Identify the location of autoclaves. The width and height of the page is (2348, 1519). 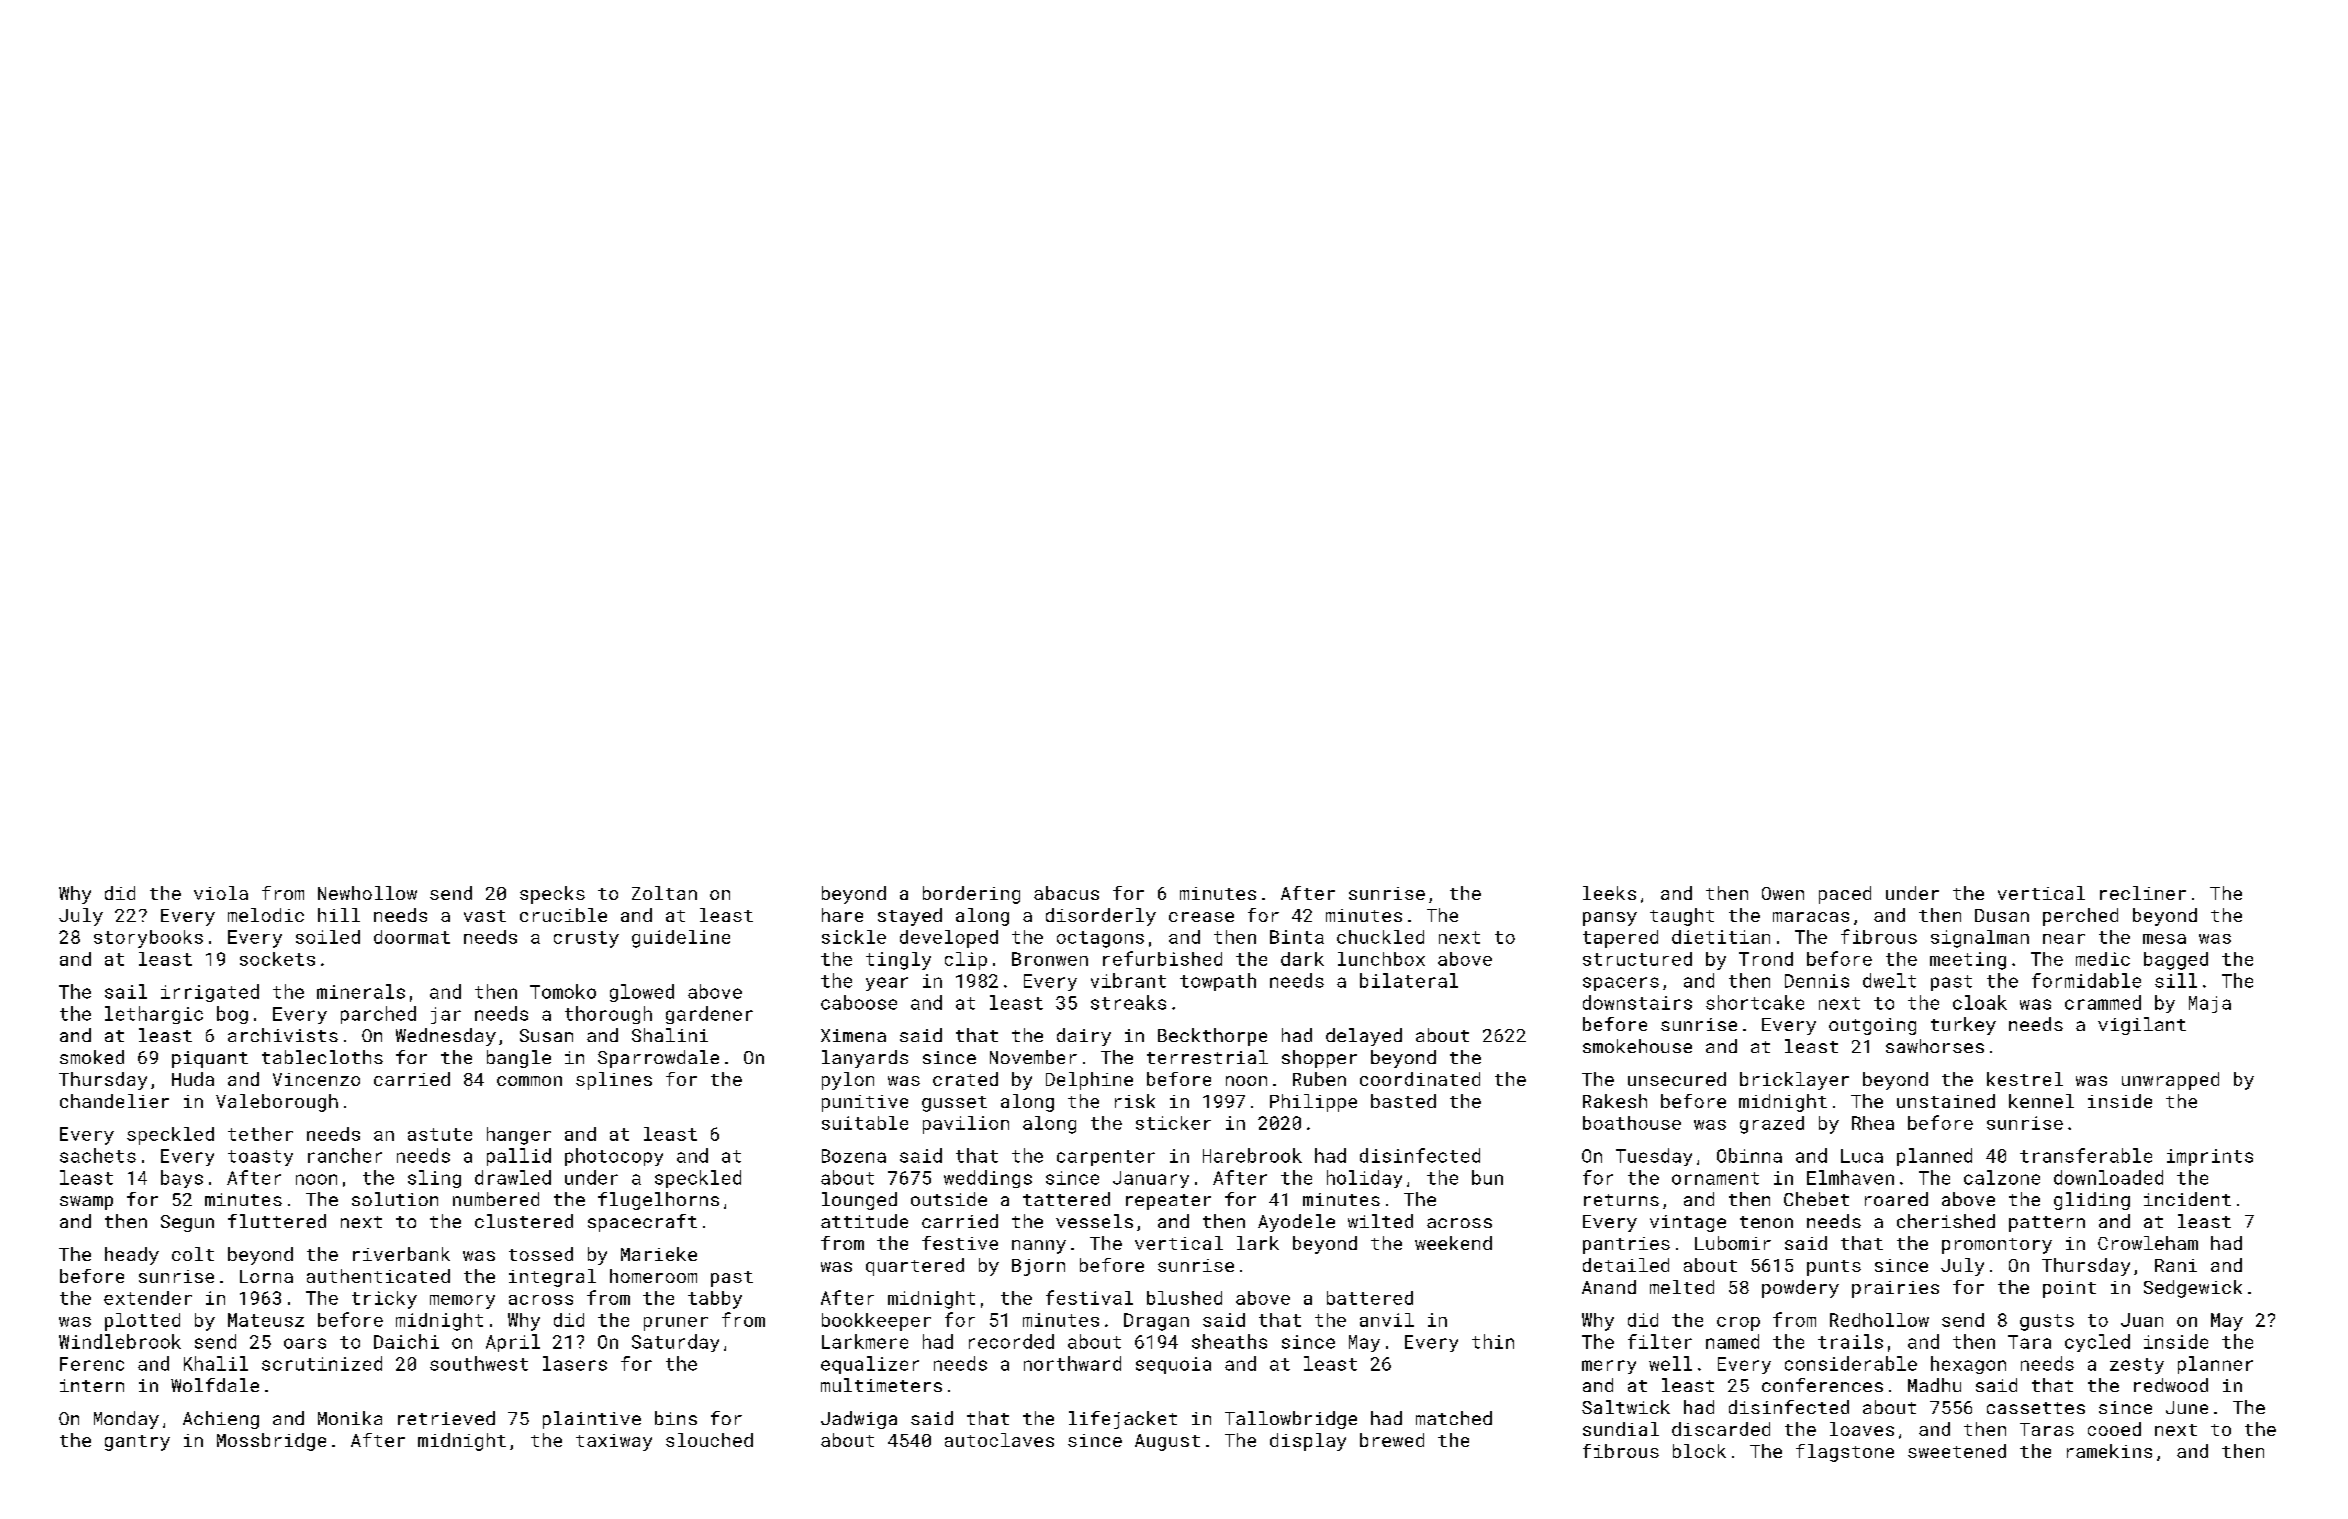
(999, 1440).
